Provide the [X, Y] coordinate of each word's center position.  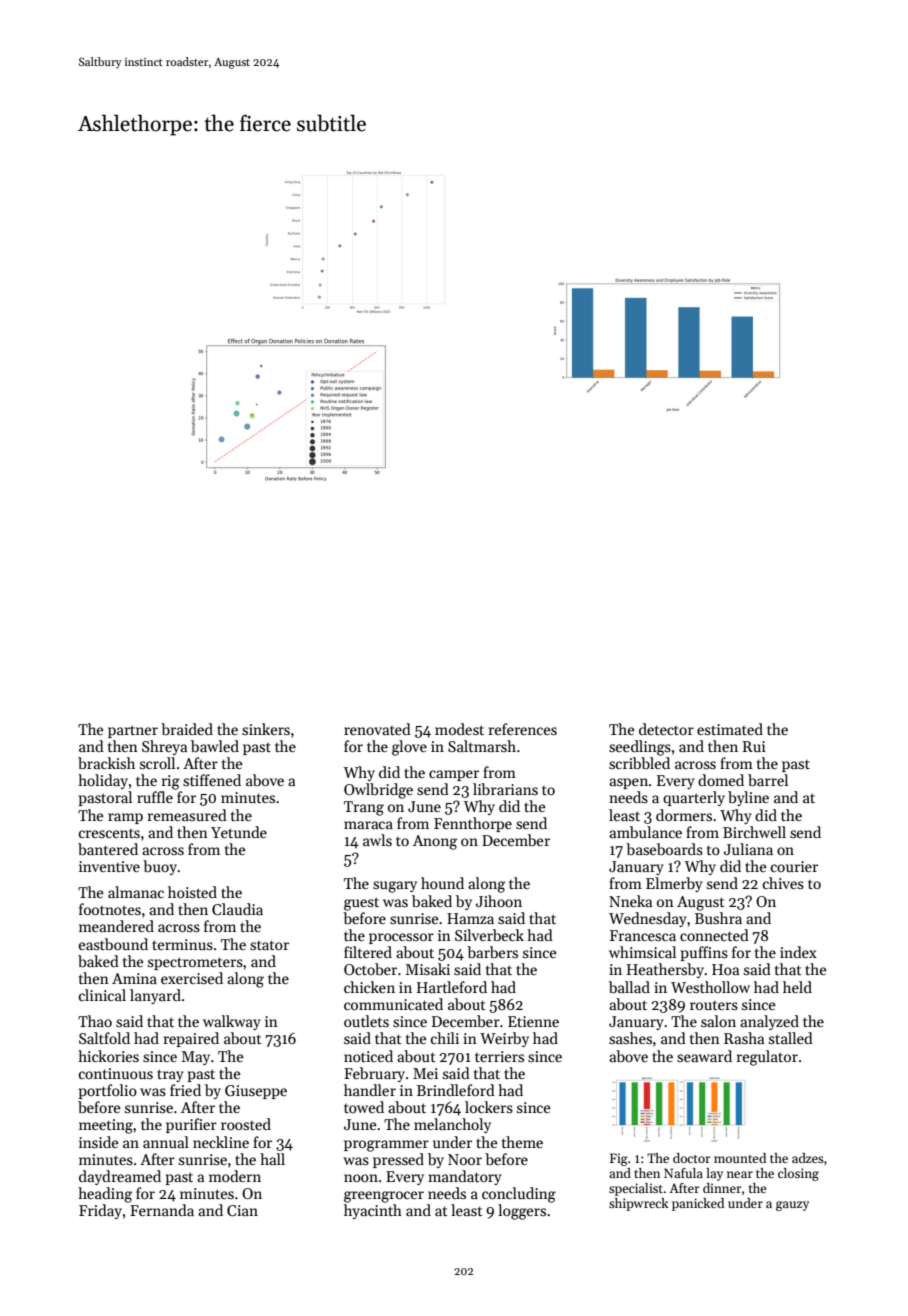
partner [133, 731]
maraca [368, 825]
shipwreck [639, 1204]
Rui [754, 746]
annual [166, 1142]
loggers [522, 1212]
